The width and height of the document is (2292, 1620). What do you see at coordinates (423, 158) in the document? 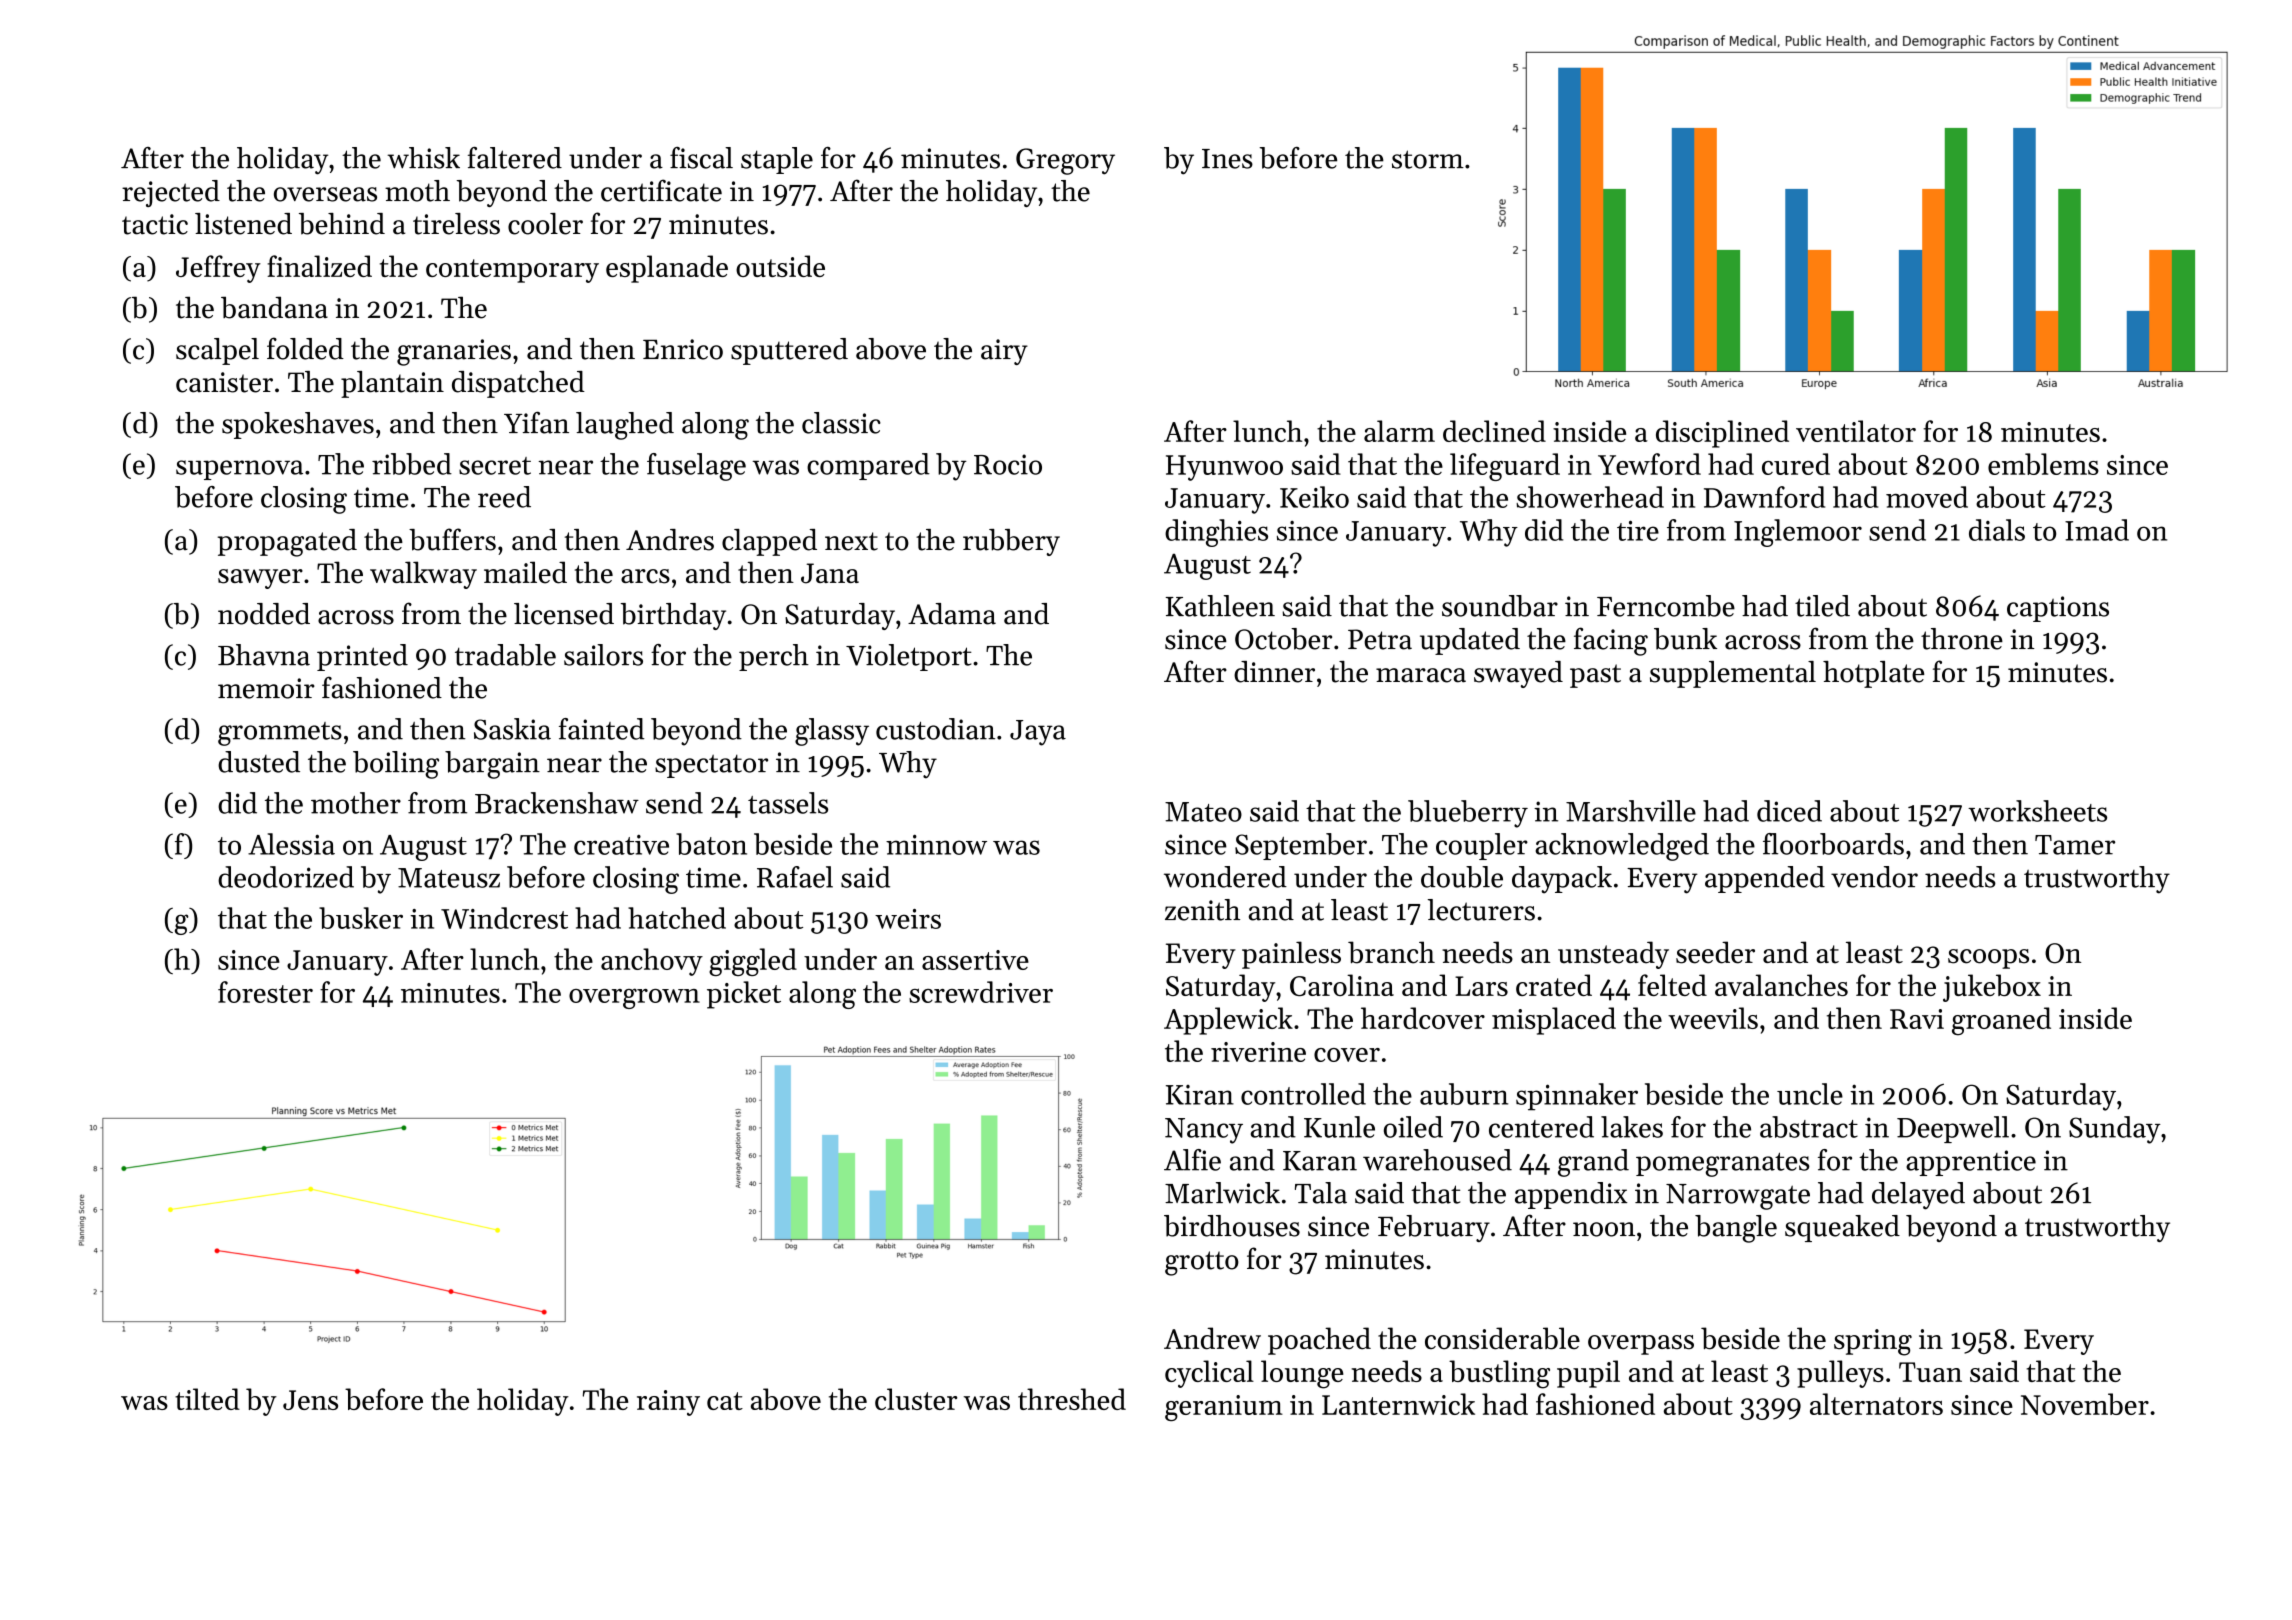
I see `whisk` at bounding box center [423, 158].
